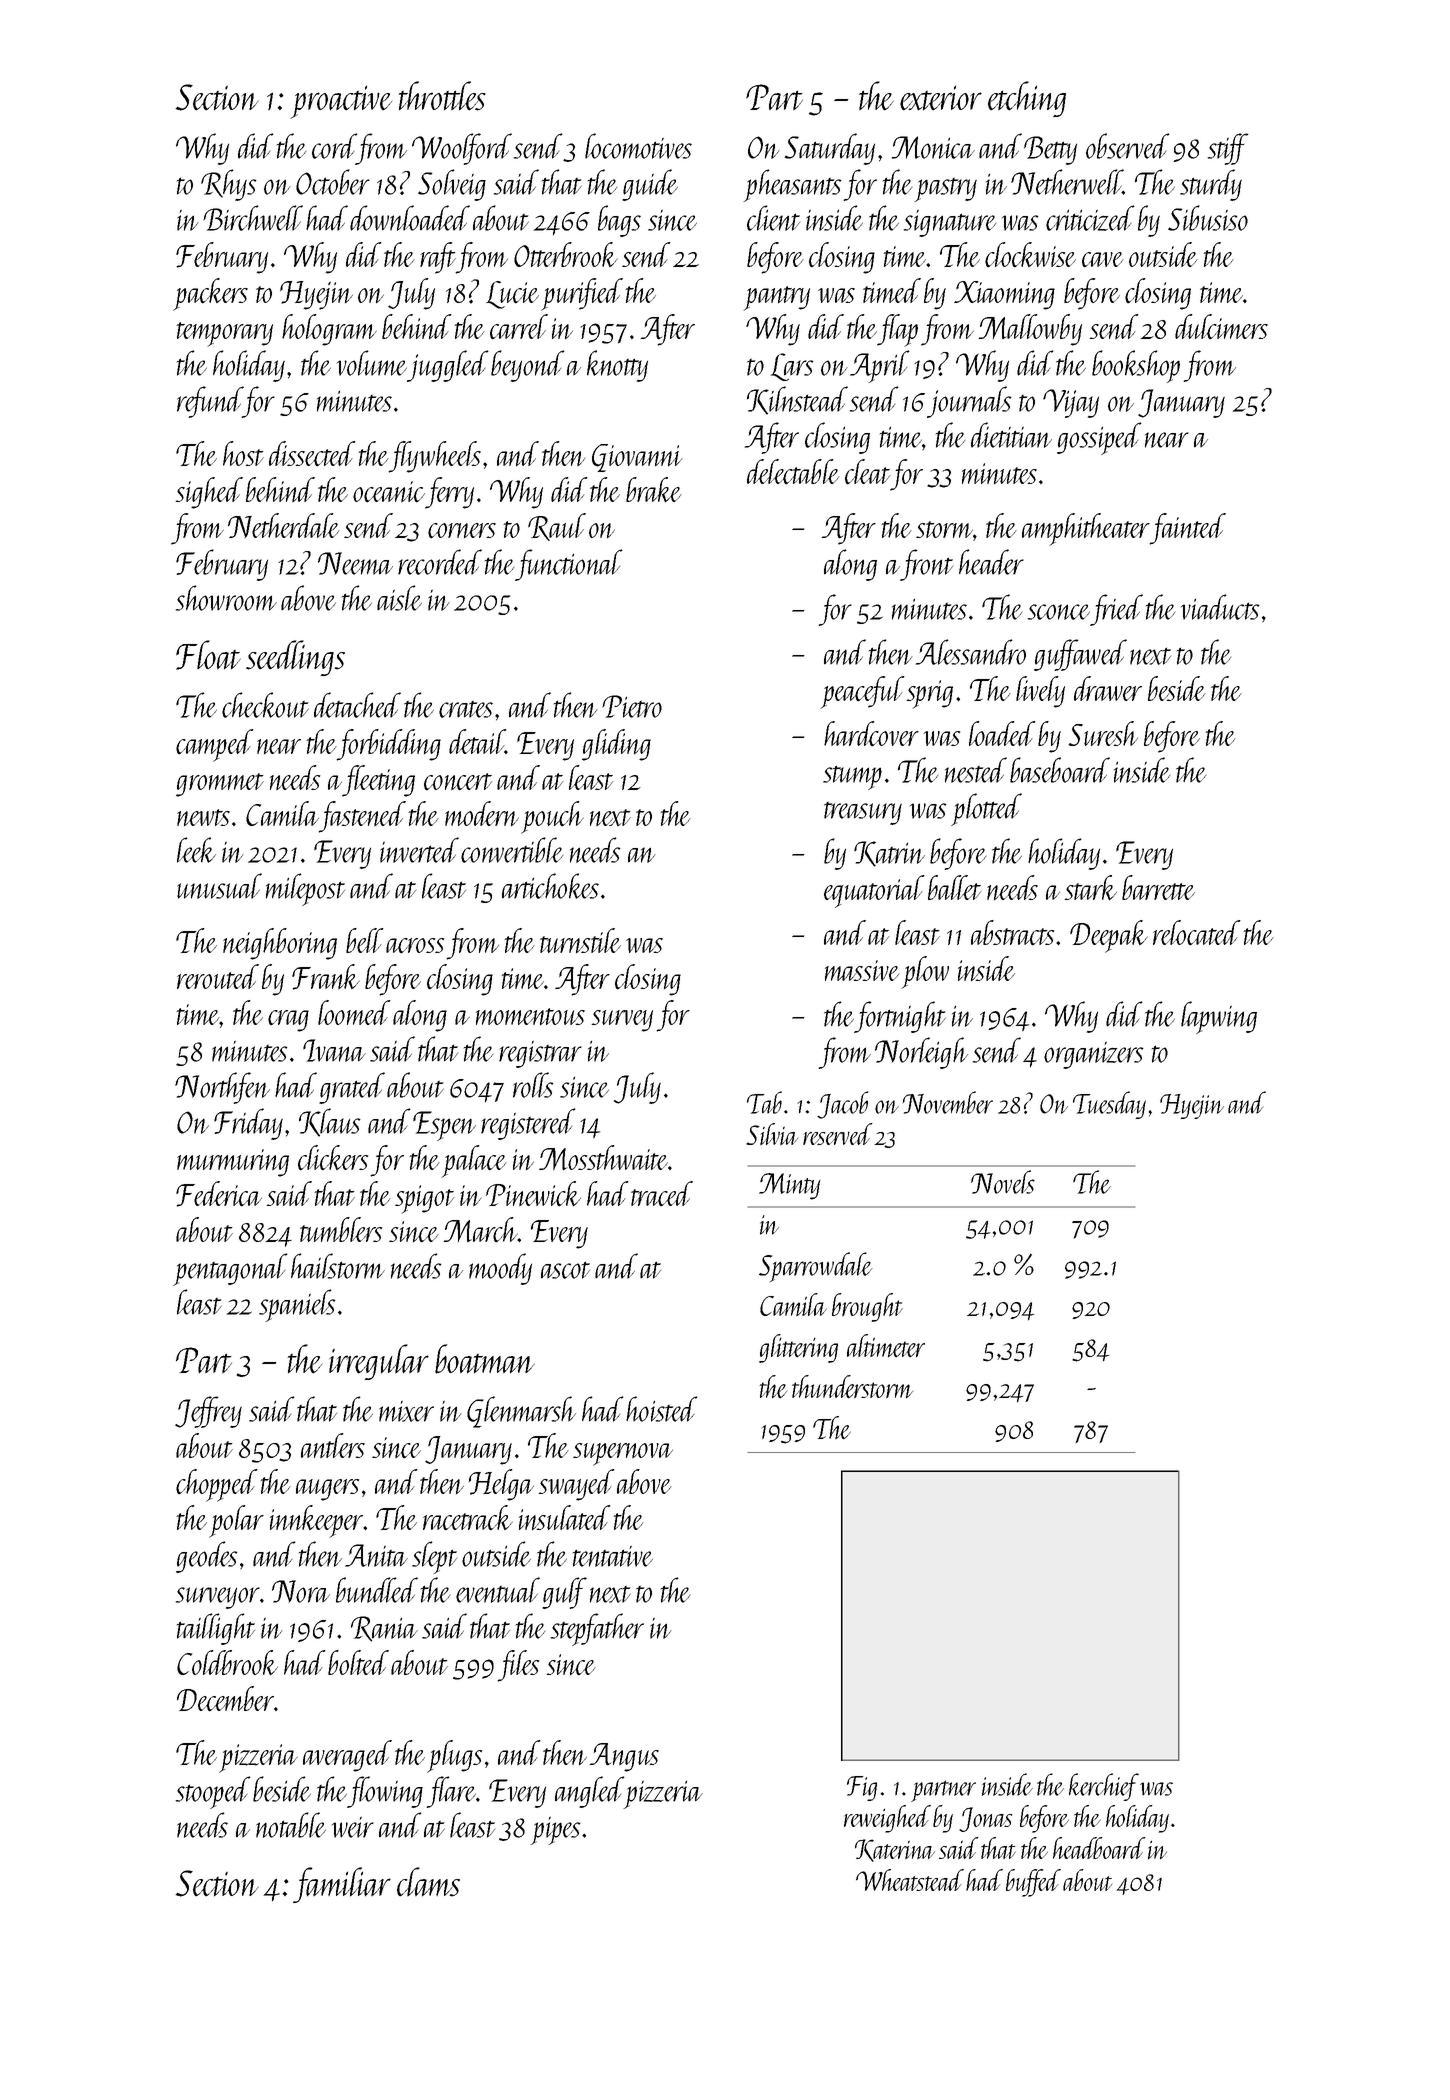  Describe the element at coordinates (1158, 887) in the page. I see `barrette` at that location.
